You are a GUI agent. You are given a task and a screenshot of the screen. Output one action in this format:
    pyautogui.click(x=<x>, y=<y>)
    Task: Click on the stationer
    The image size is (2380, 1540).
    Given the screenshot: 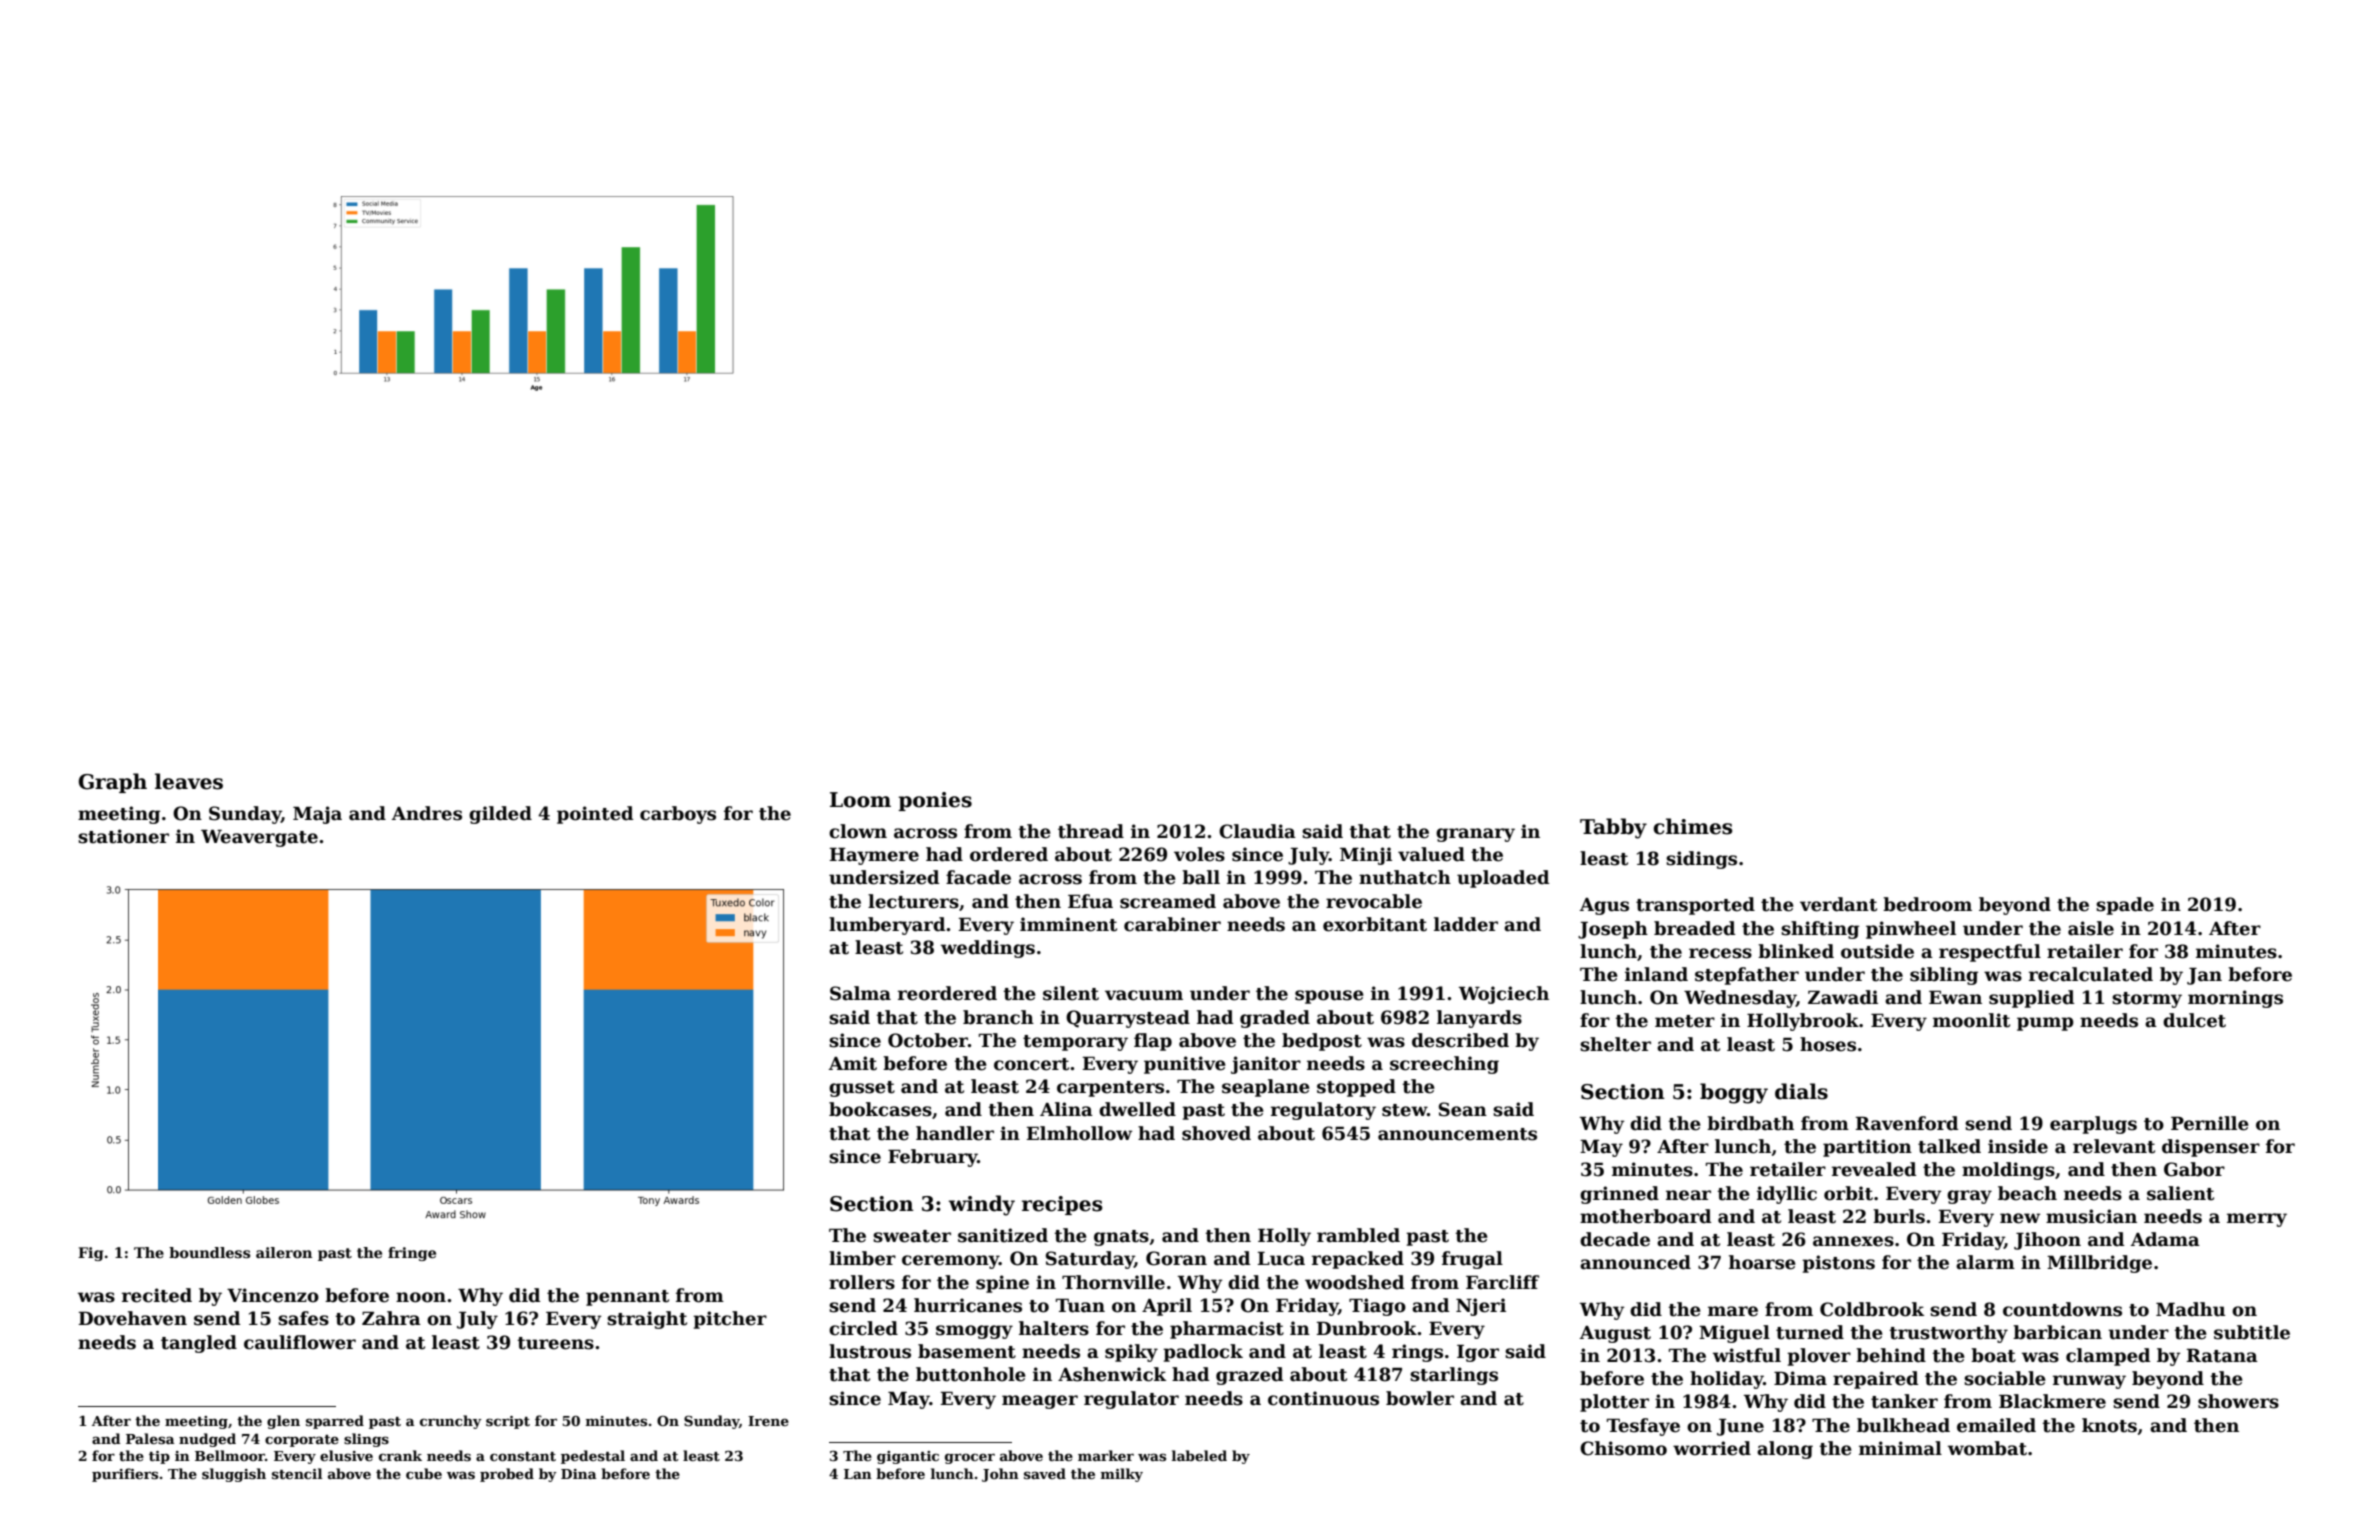 What is the action you would take?
    pyautogui.click(x=123, y=836)
